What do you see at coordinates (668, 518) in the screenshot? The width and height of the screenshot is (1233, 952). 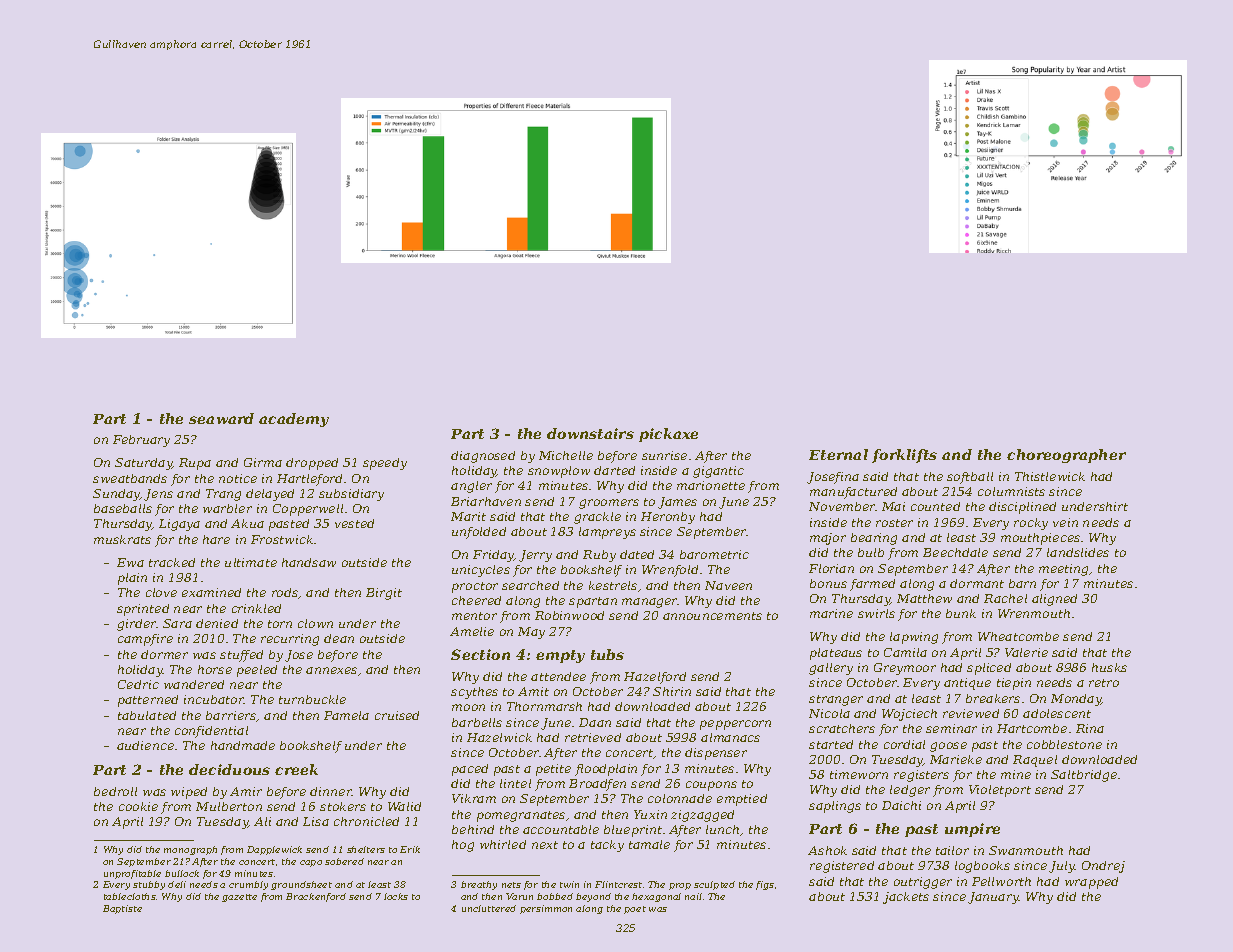 I see `Heronby` at bounding box center [668, 518].
